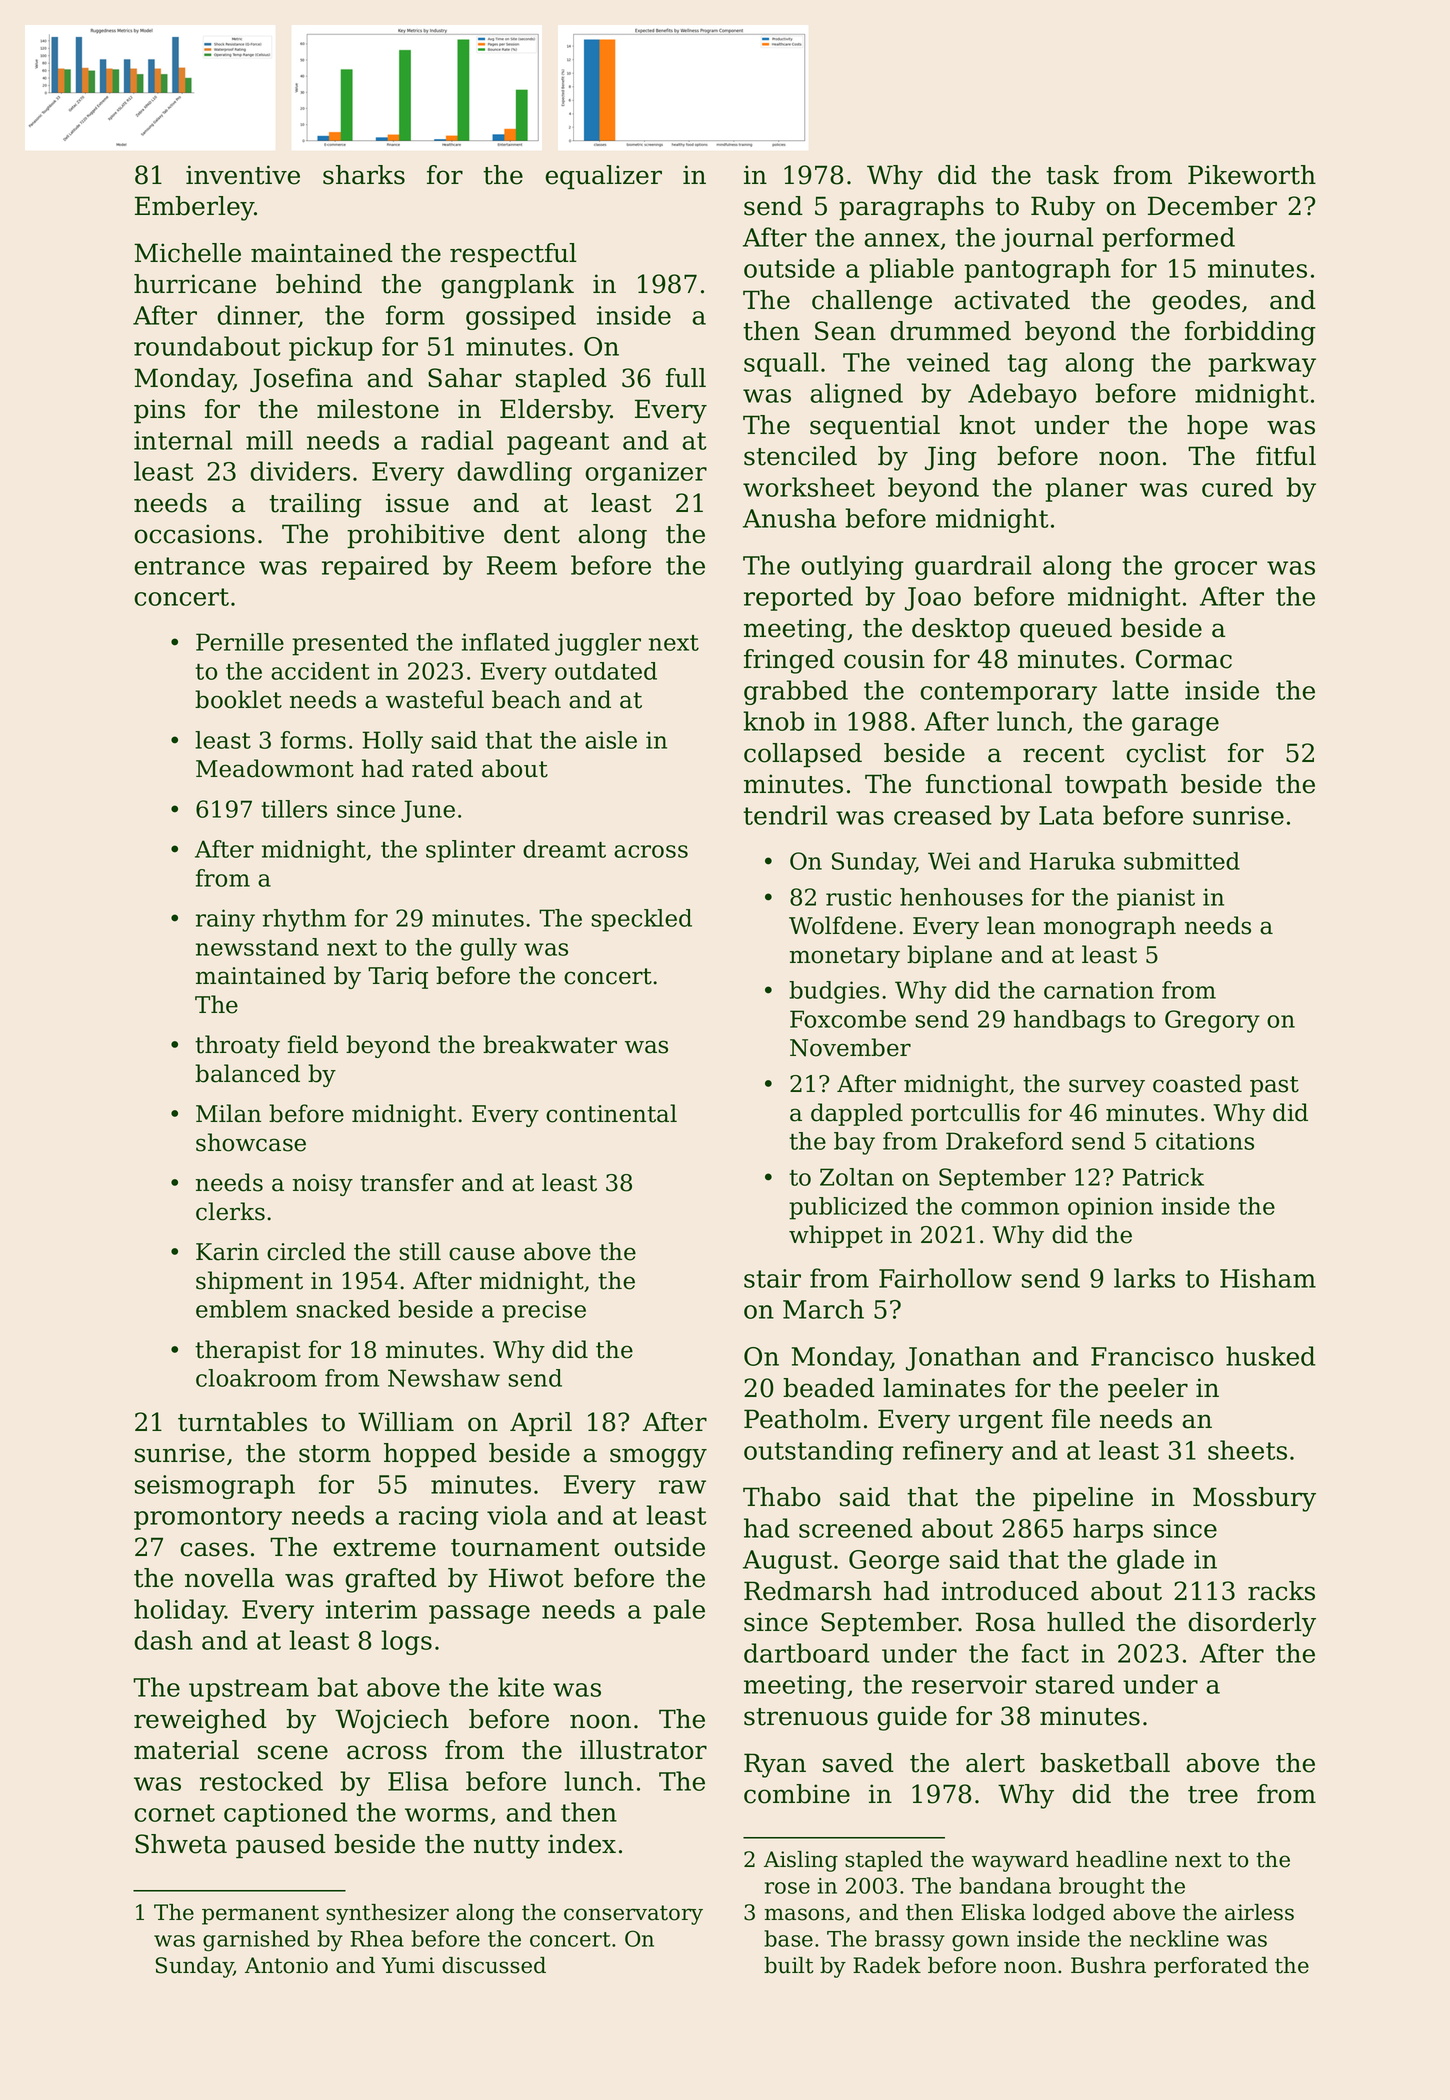 The image size is (1450, 2100). I want to click on biplane, so click(949, 956).
